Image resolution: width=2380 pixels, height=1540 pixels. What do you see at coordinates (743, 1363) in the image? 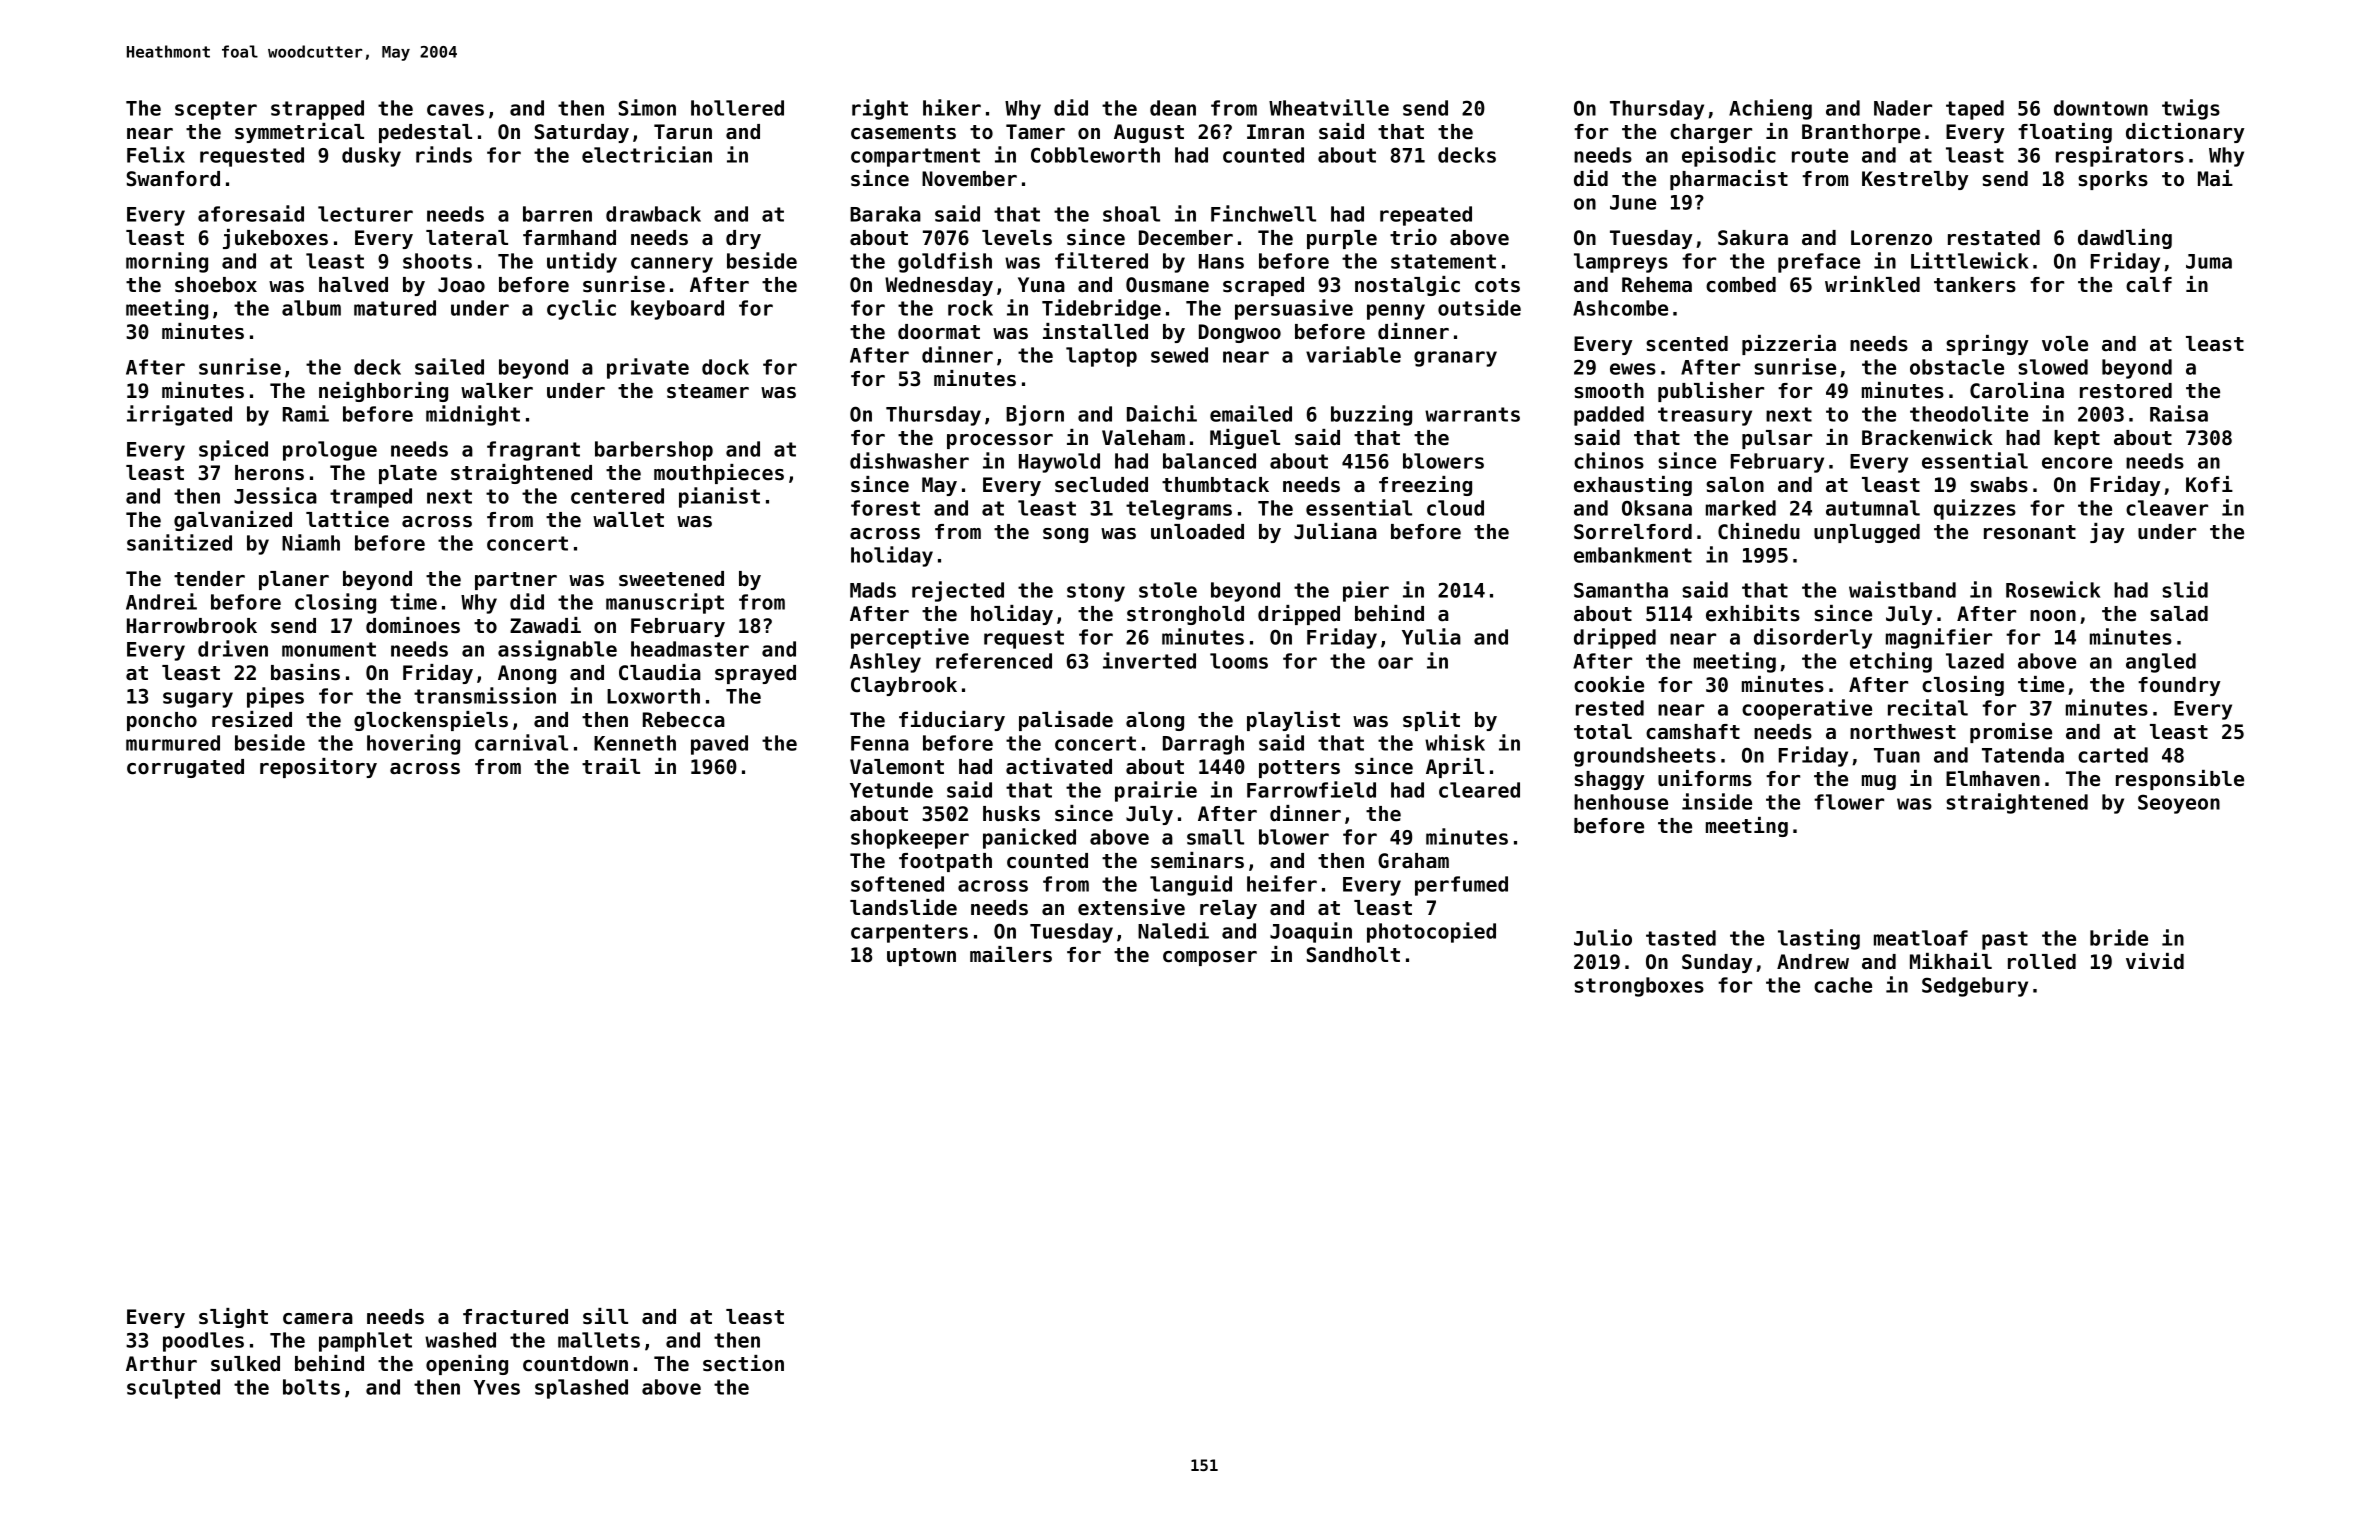
I see `section` at bounding box center [743, 1363].
